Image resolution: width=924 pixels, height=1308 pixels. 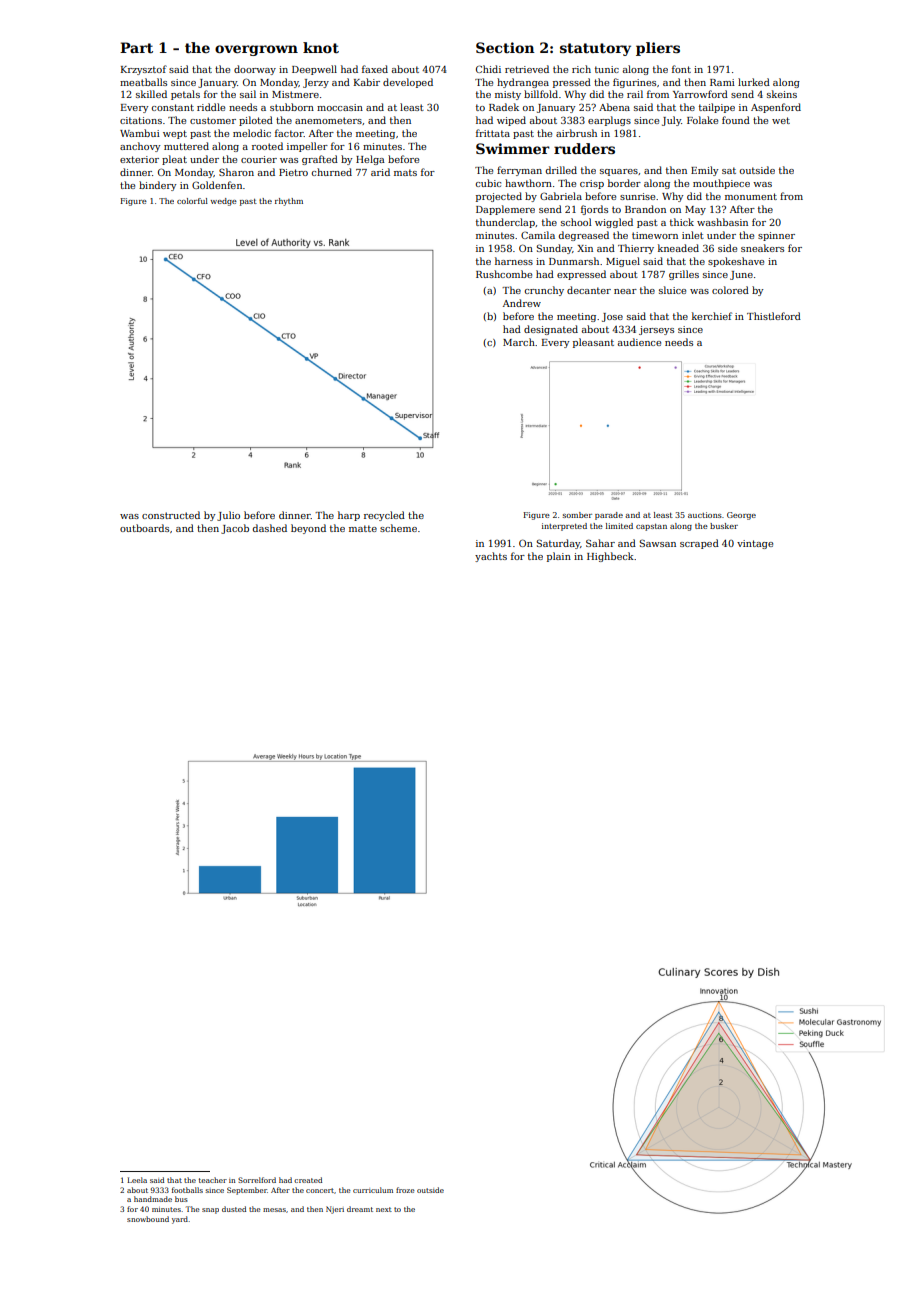 I want to click on curriculum, so click(x=373, y=1190).
